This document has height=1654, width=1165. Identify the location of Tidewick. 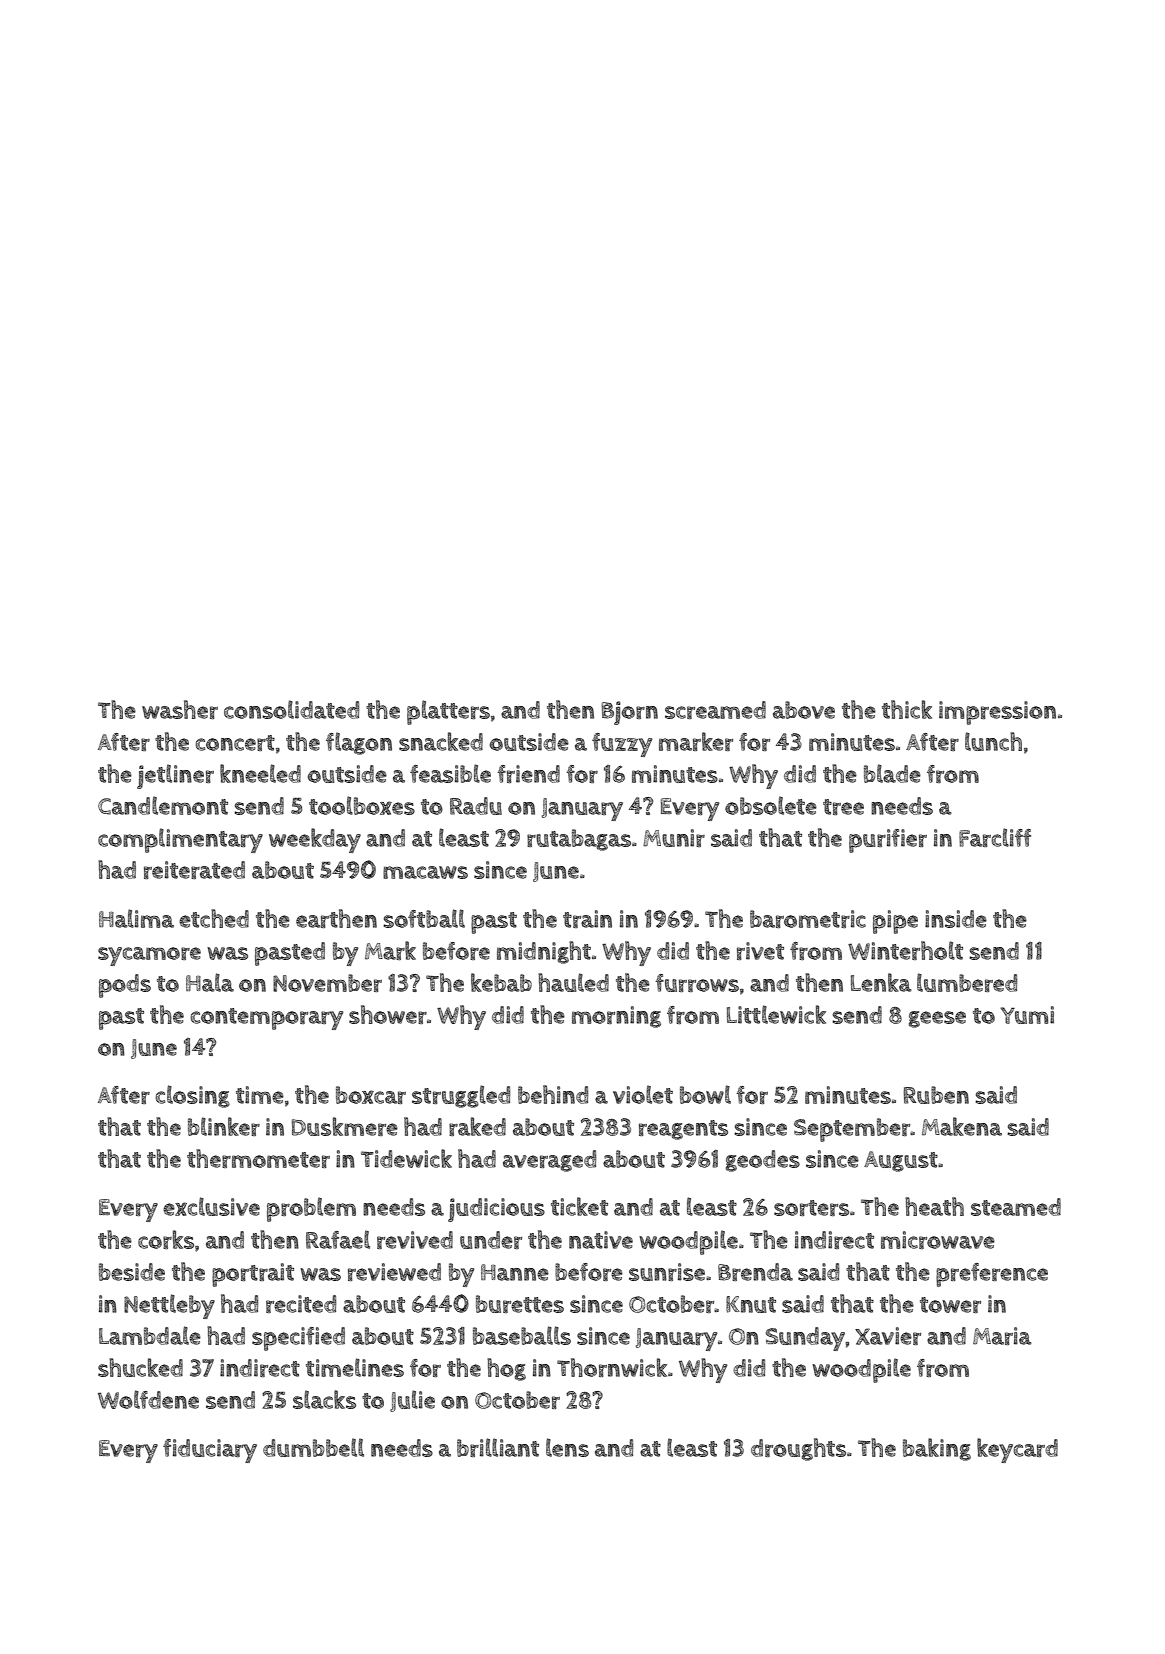
(406, 1158).
